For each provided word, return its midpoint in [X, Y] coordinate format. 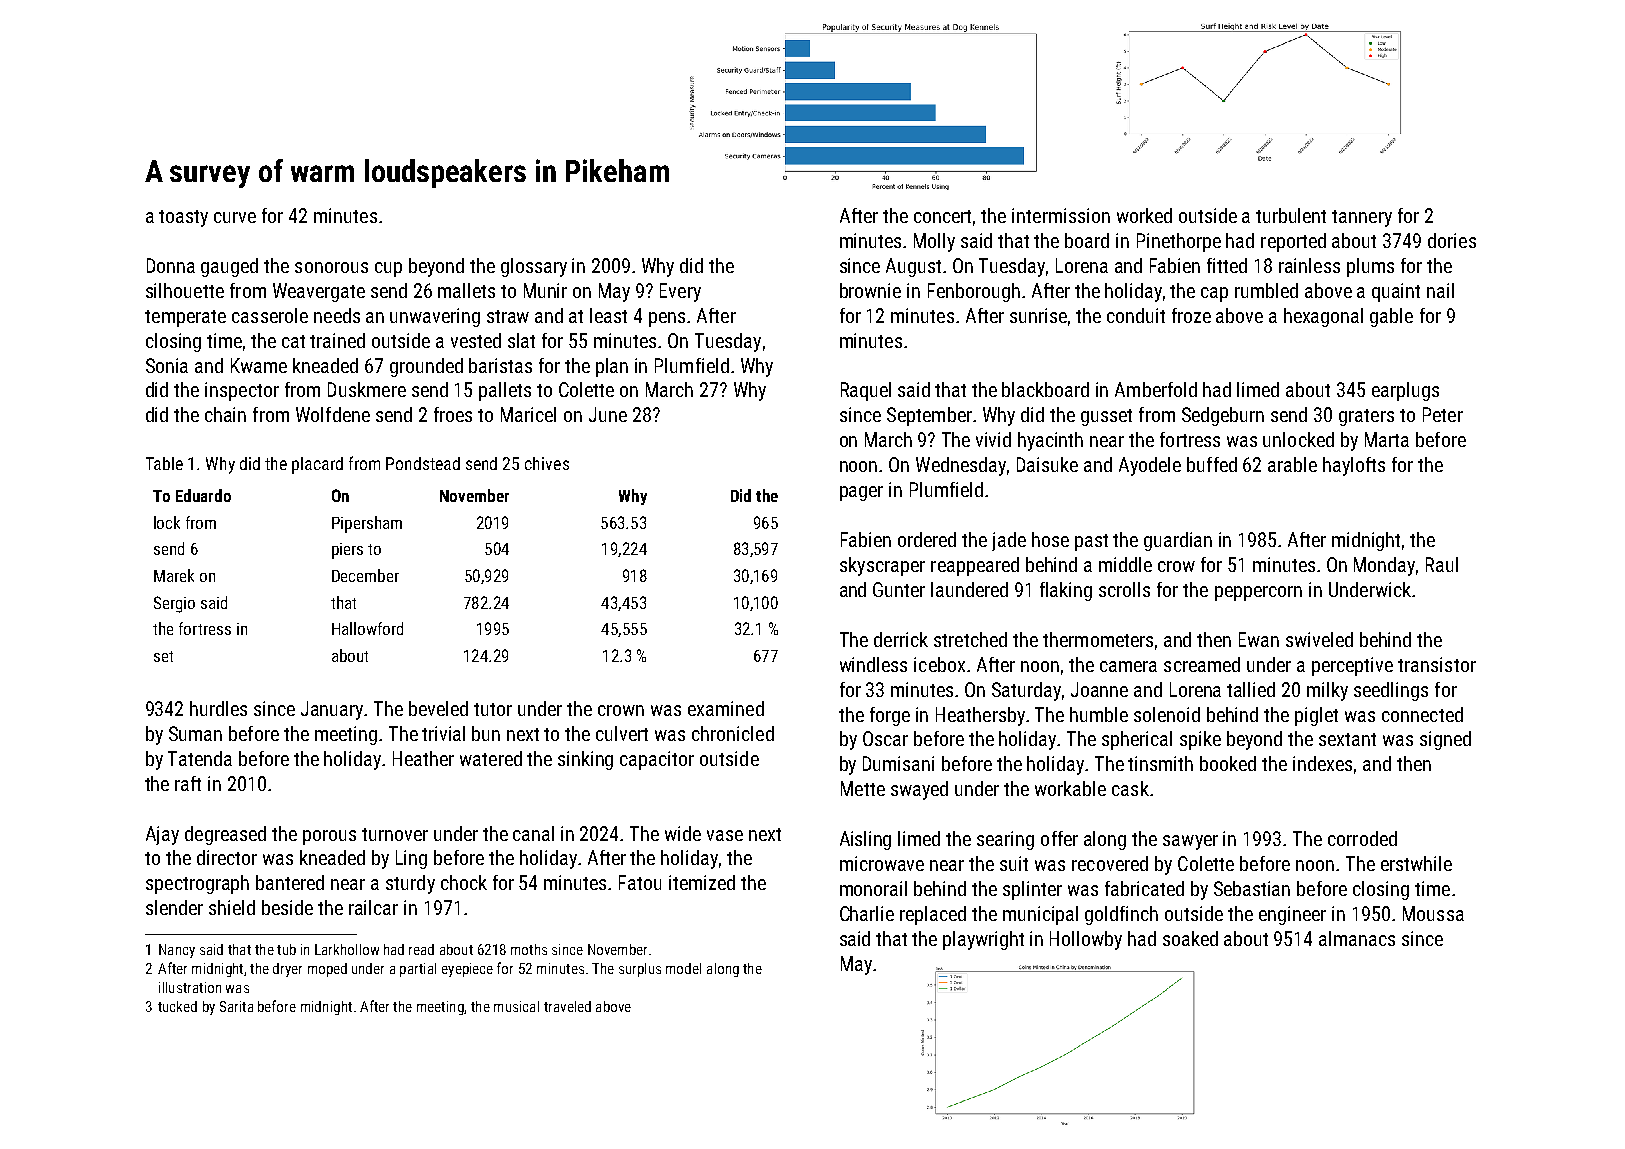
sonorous [331, 267]
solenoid [1167, 714]
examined [726, 708]
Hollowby [1086, 940]
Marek [174, 575]
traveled [567, 1006]
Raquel [866, 391]
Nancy [177, 951]
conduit [1136, 315]
